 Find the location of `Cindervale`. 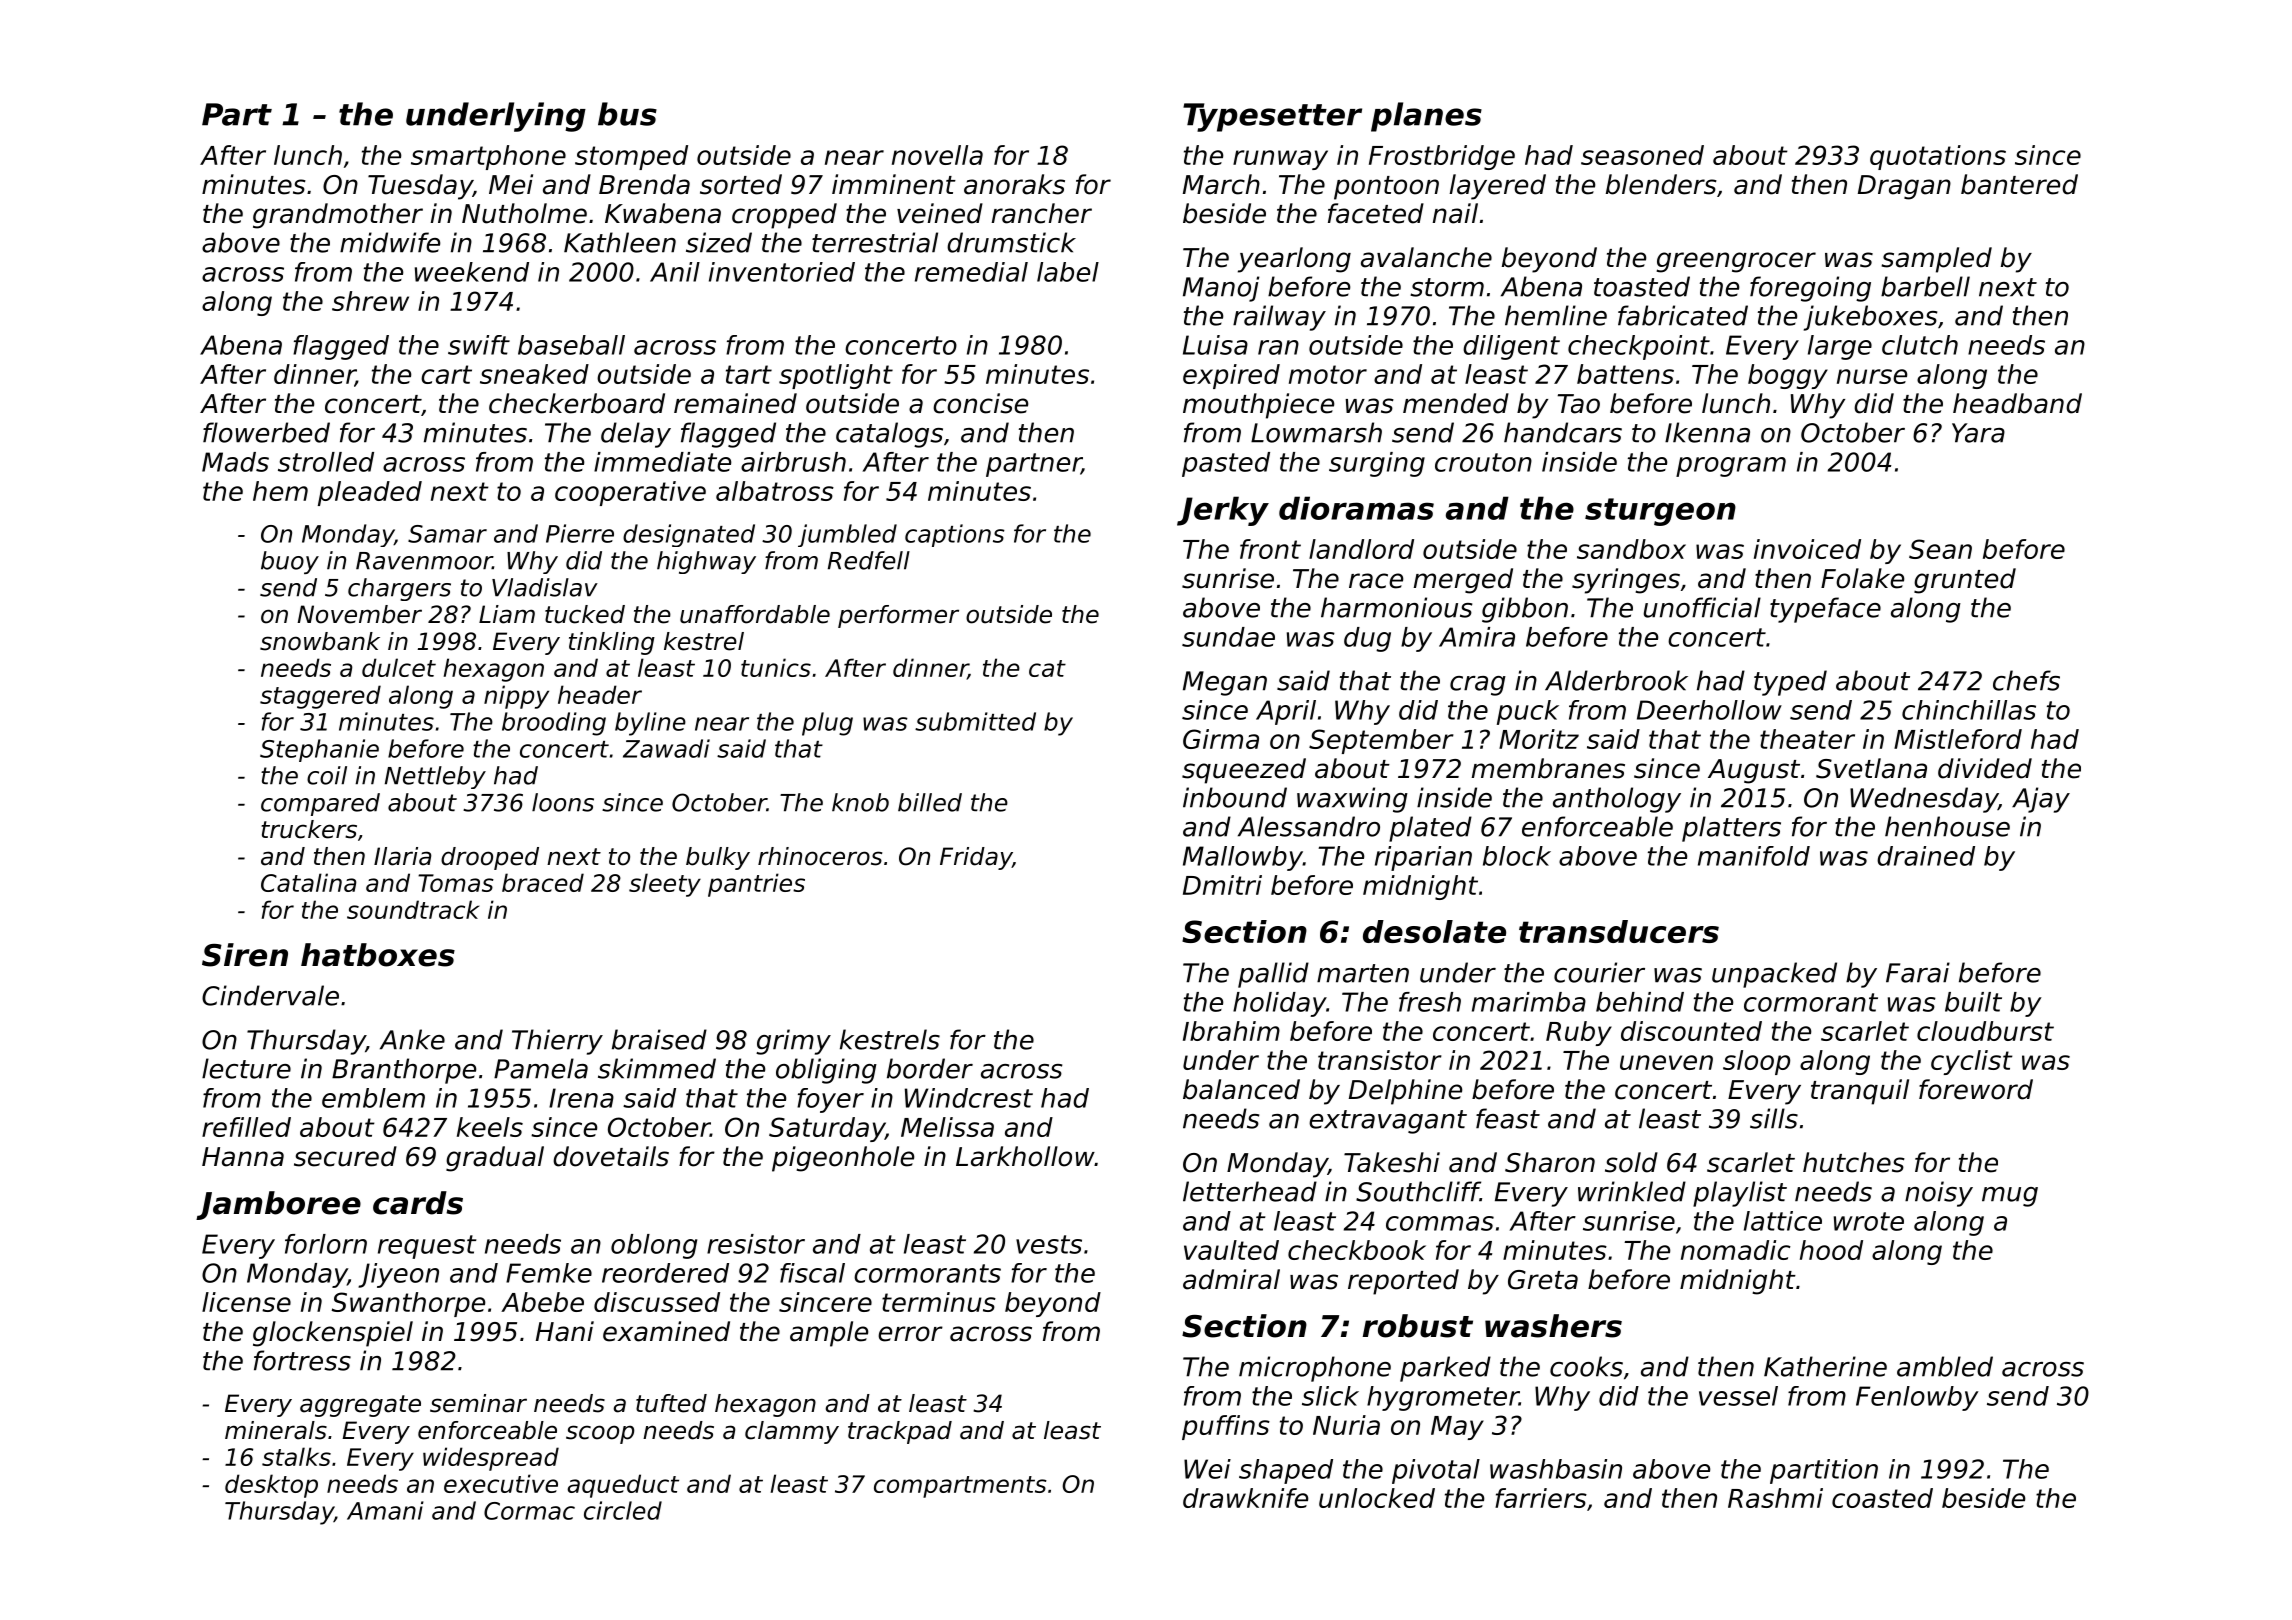

Cindervale is located at coordinates (270, 995).
